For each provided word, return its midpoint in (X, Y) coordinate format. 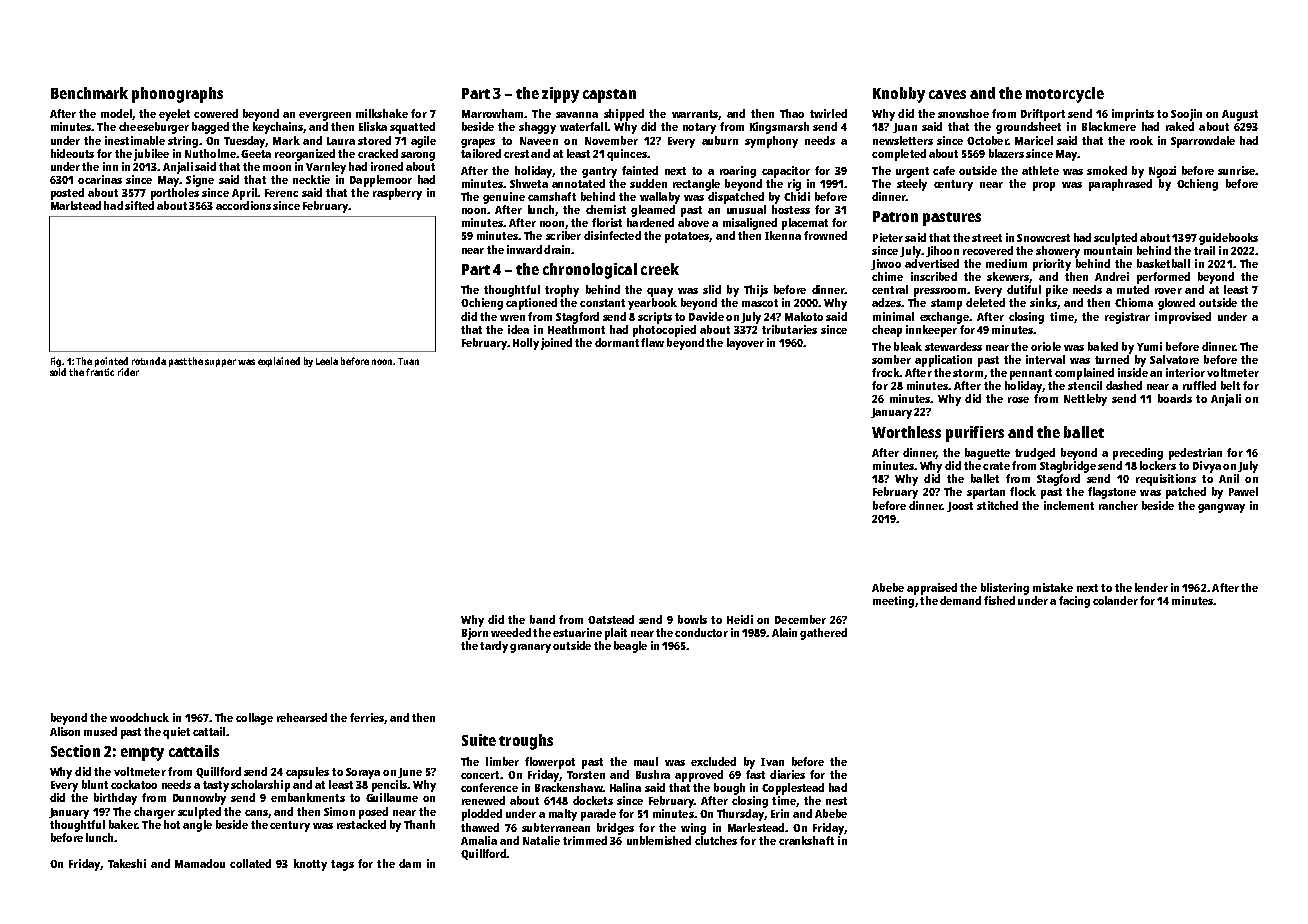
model (116, 113)
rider (128, 372)
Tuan (408, 361)
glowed (1176, 304)
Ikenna (783, 235)
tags (342, 865)
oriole (1046, 346)
